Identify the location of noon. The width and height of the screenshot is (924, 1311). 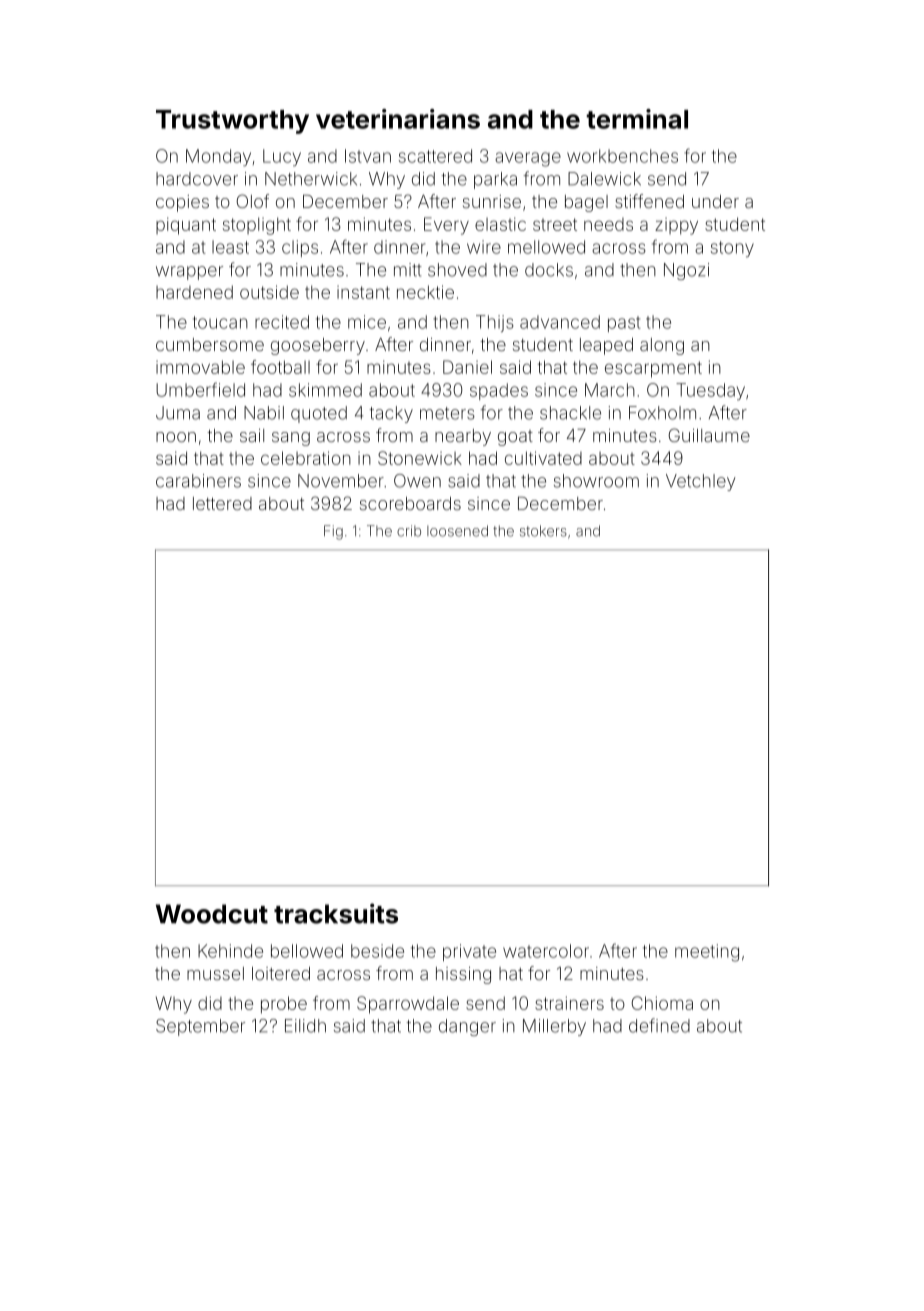
(176, 437).
